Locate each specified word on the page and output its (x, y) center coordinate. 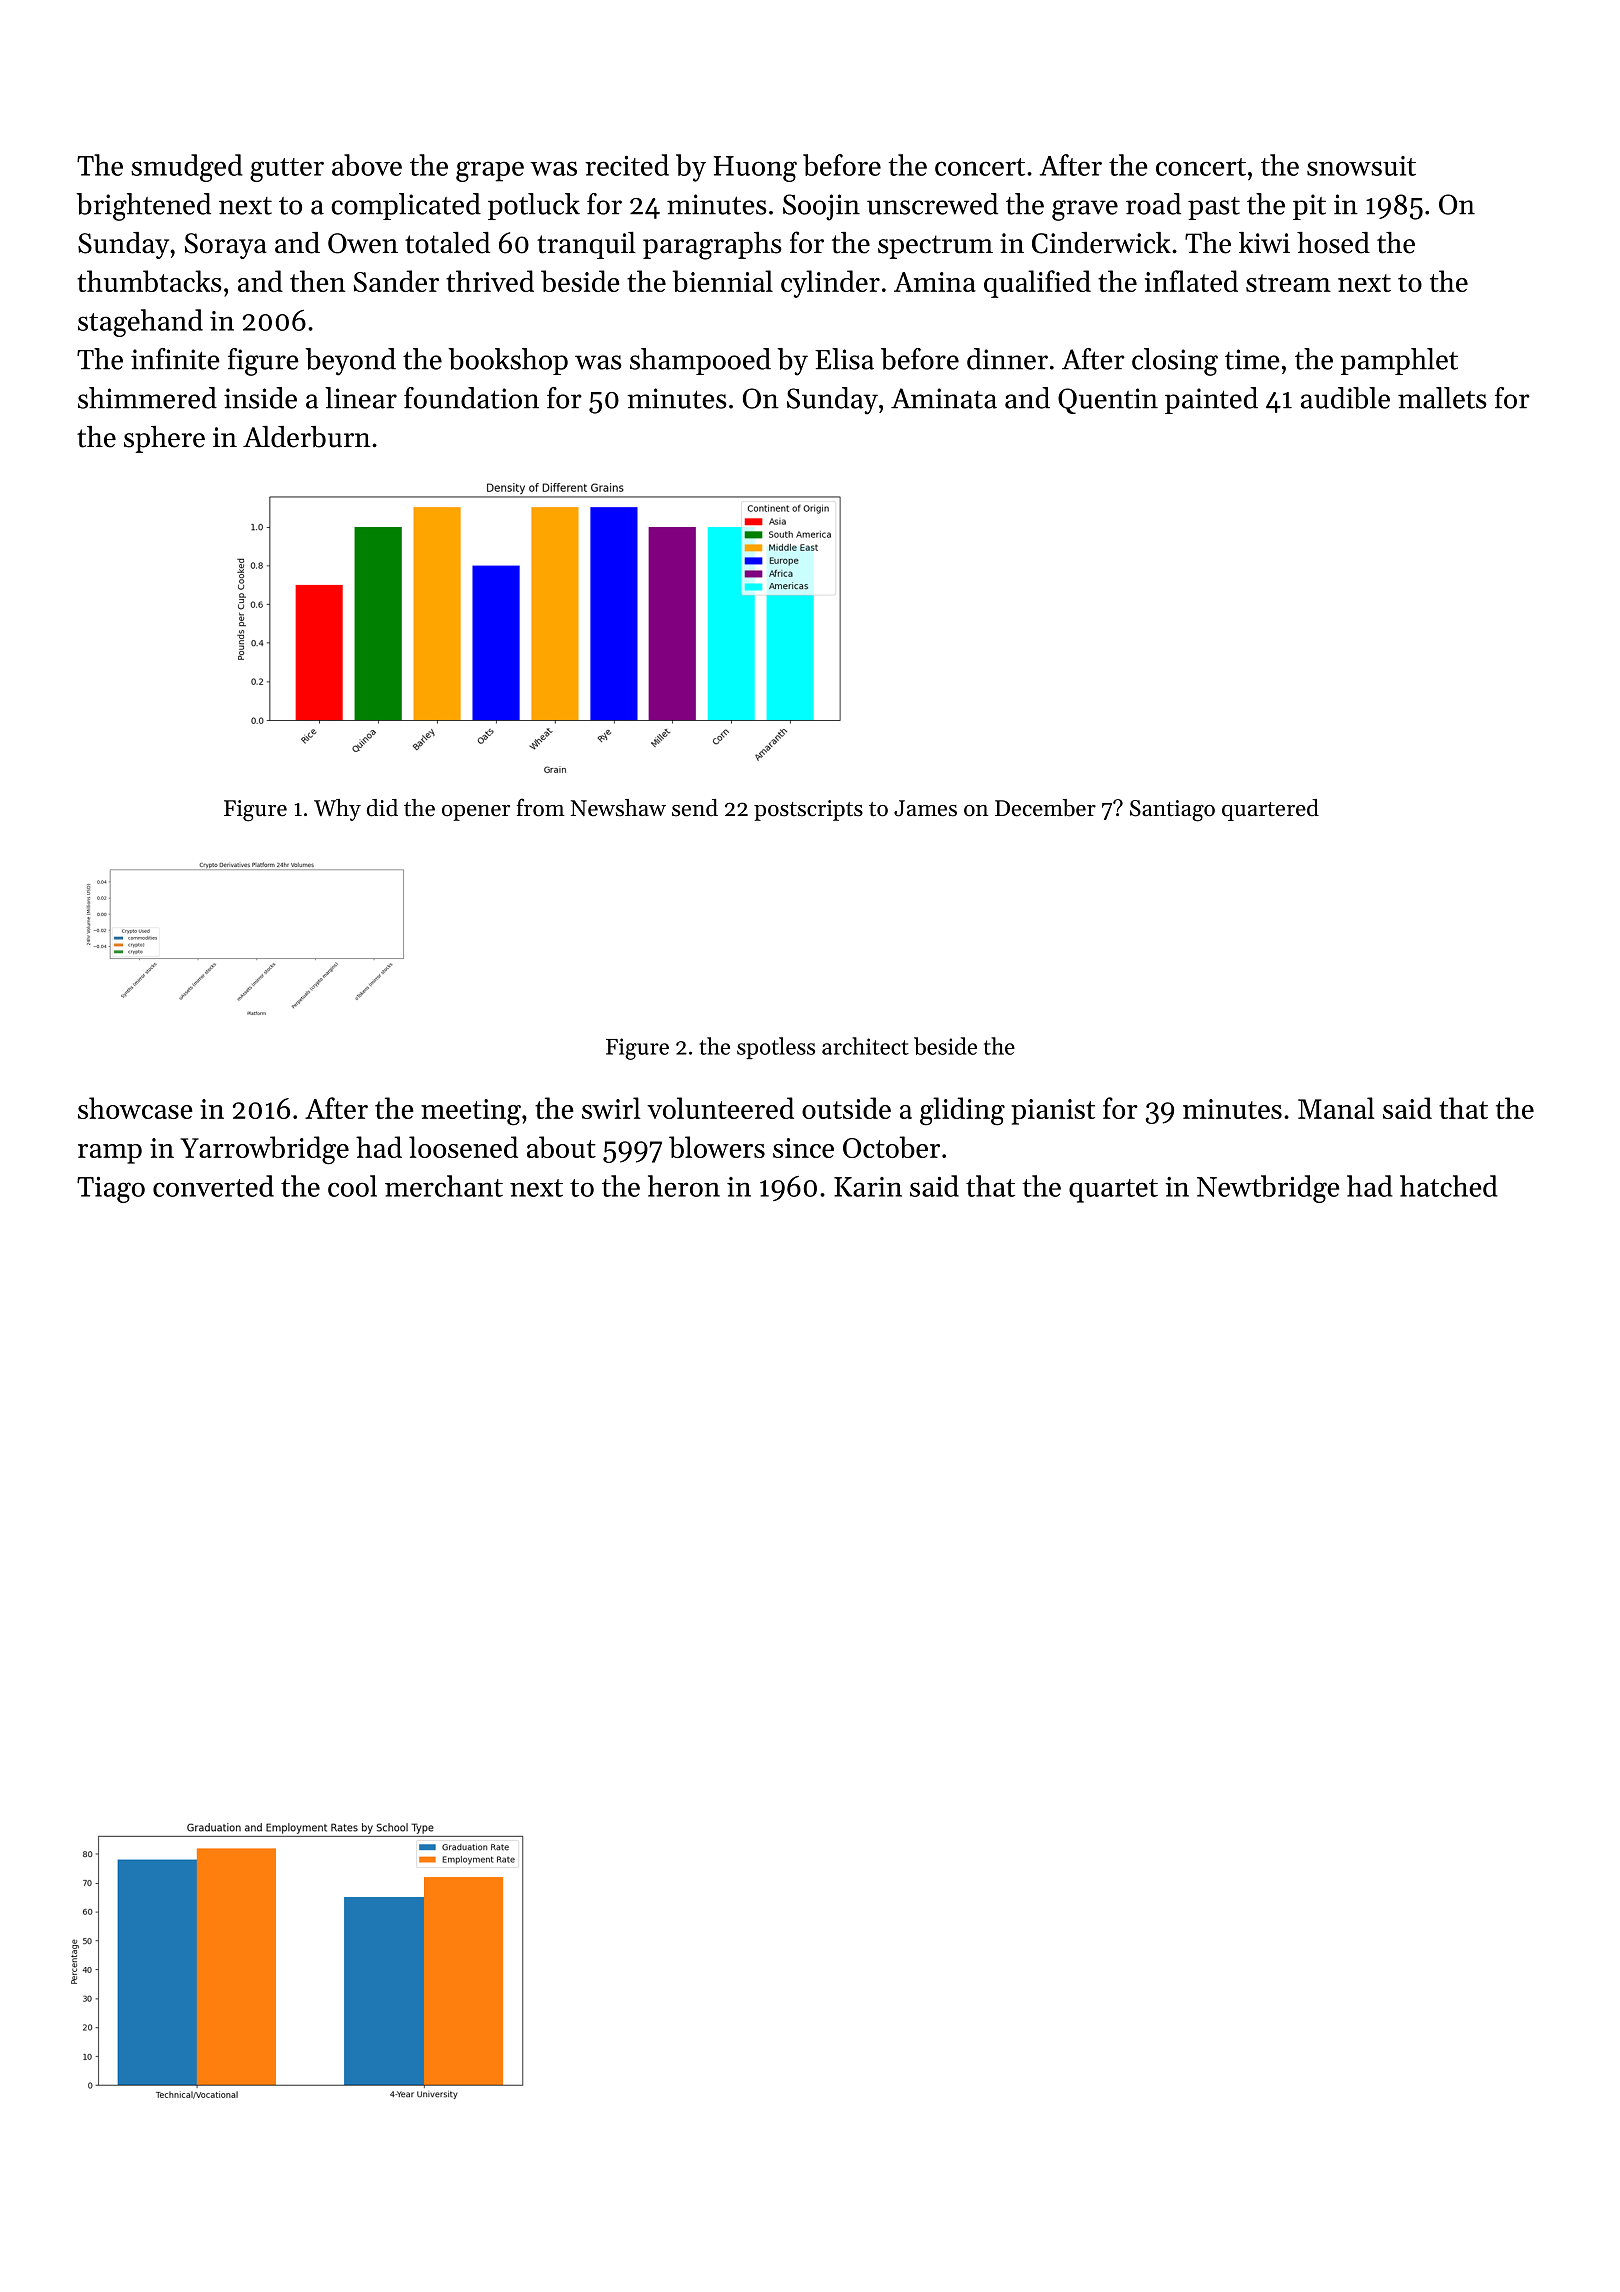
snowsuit (1361, 166)
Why (337, 810)
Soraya (226, 246)
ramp (110, 1154)
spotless (776, 1048)
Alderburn (307, 437)
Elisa (844, 359)
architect (865, 1046)
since (803, 1148)
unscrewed (932, 204)
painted (1211, 400)
